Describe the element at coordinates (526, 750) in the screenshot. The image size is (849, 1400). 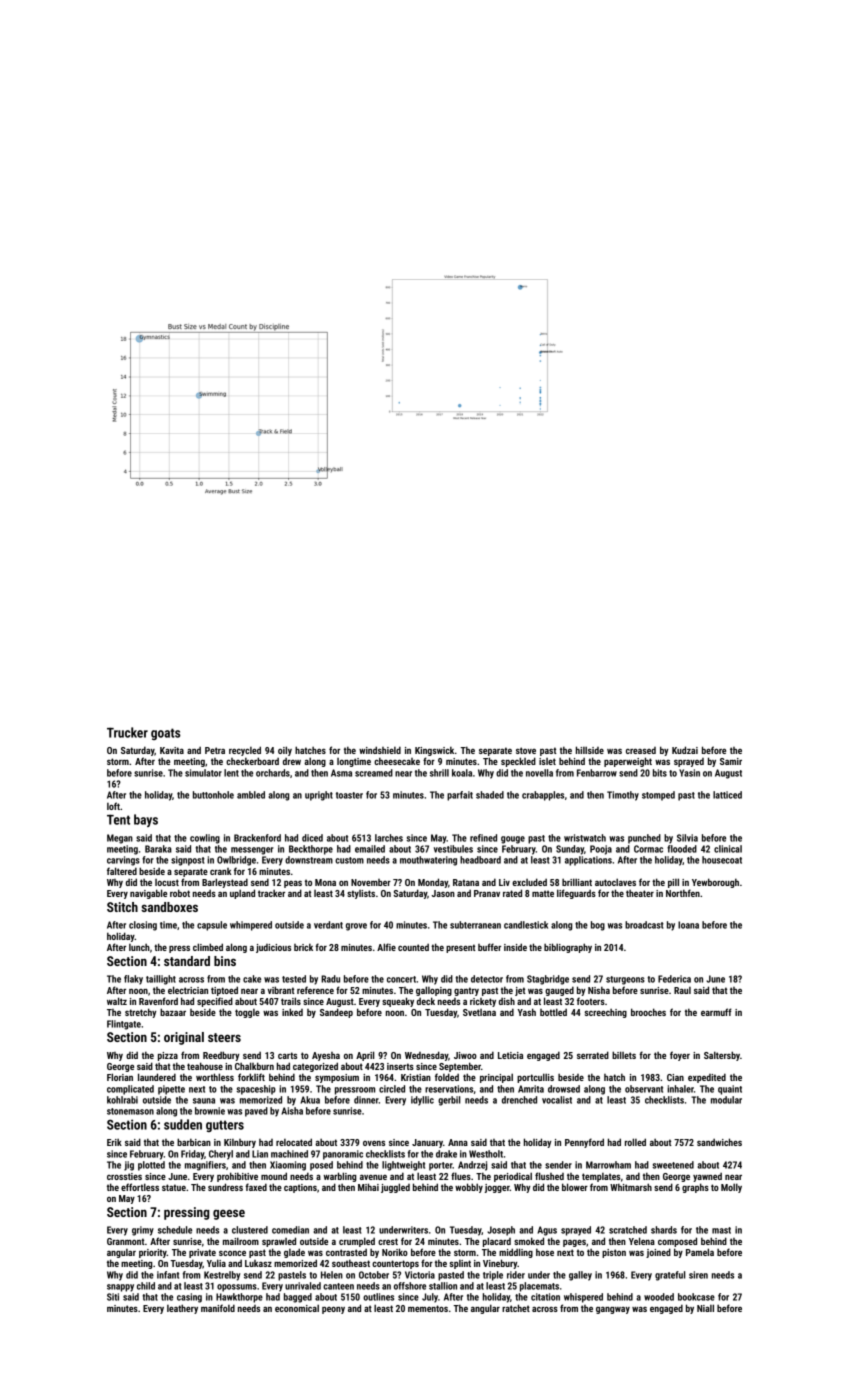
I see `stove` at that location.
